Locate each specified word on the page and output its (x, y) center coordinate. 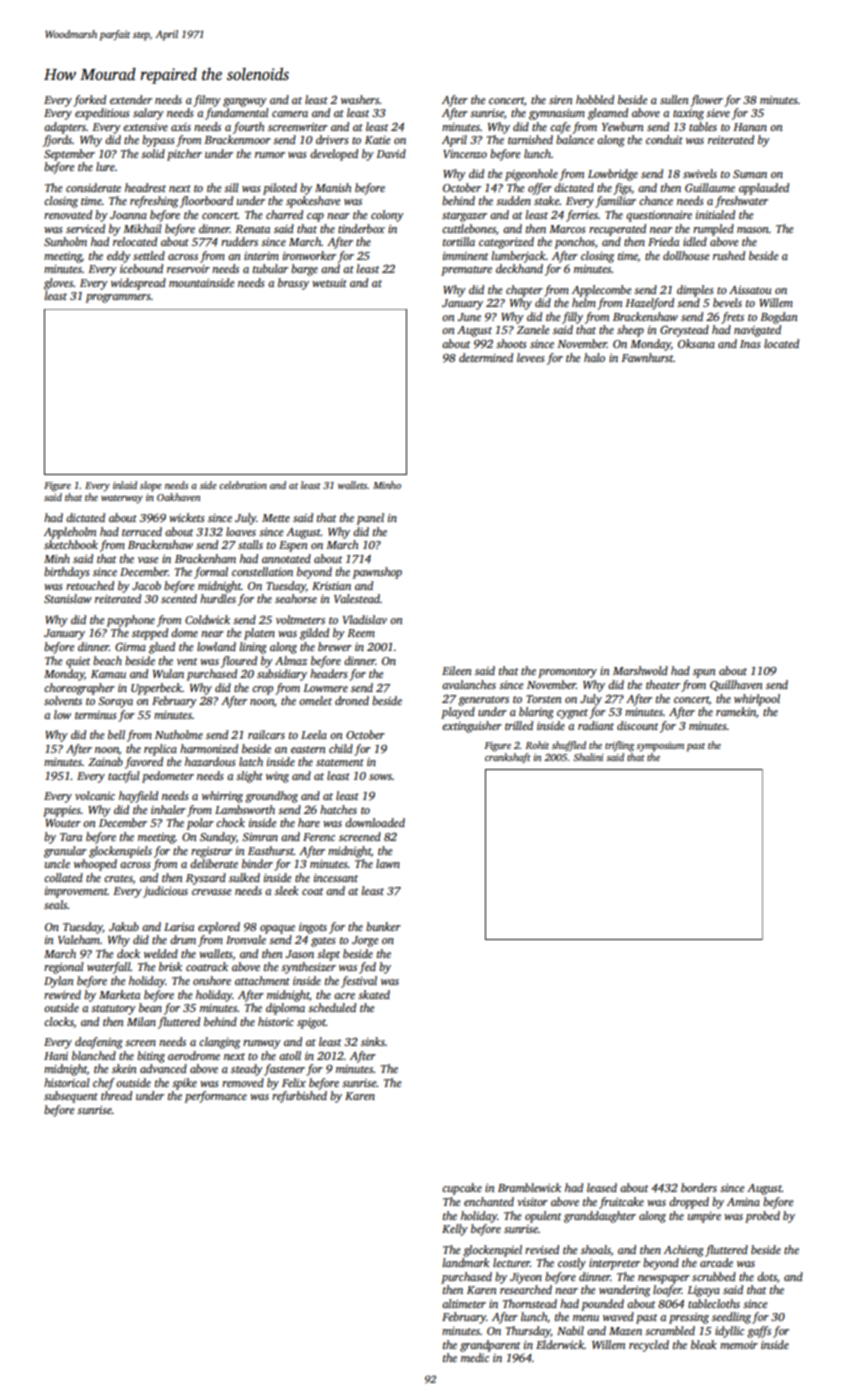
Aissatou (750, 290)
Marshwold (640, 670)
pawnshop (377, 573)
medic (475, 1357)
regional (64, 968)
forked (89, 101)
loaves (241, 531)
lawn (388, 863)
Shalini (588, 757)
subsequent (71, 1097)
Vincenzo (465, 154)
